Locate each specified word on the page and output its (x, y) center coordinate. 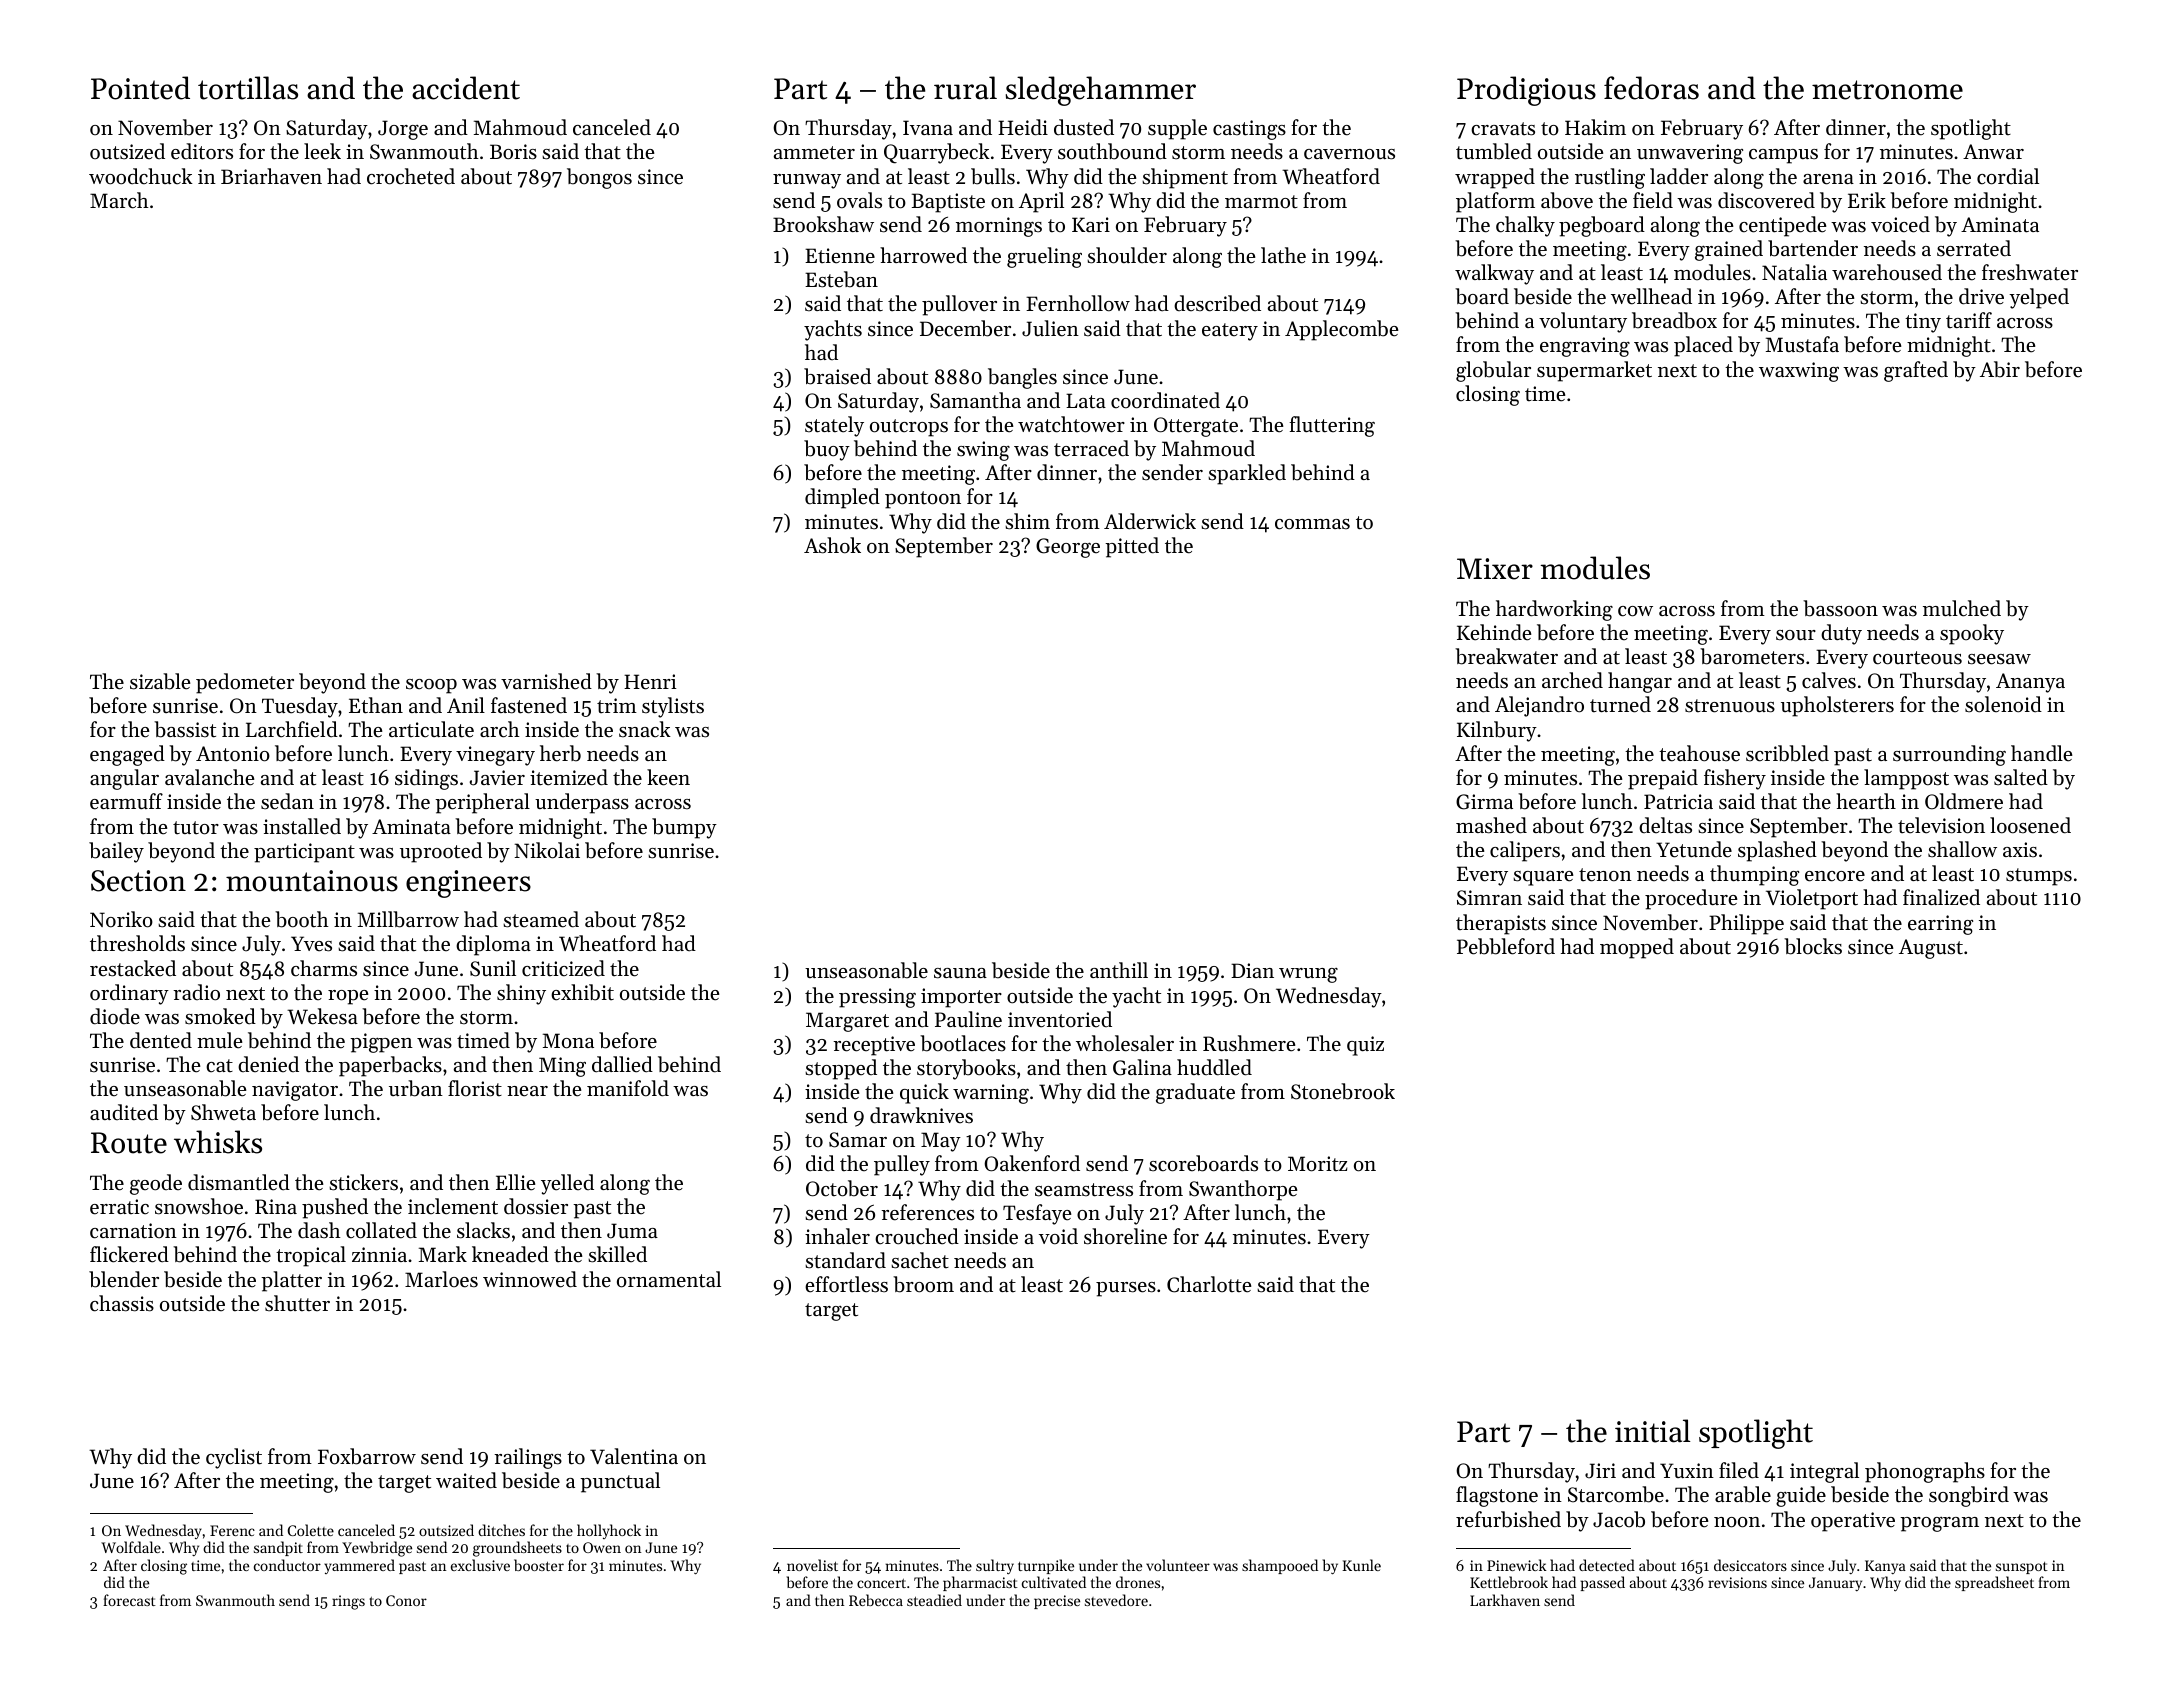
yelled (567, 1184)
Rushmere (1249, 1043)
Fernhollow (1078, 303)
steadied (934, 1600)
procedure (1691, 899)
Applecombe (1341, 330)
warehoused (1887, 272)
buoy (827, 450)
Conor (406, 1600)
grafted (1916, 371)
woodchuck (141, 176)
